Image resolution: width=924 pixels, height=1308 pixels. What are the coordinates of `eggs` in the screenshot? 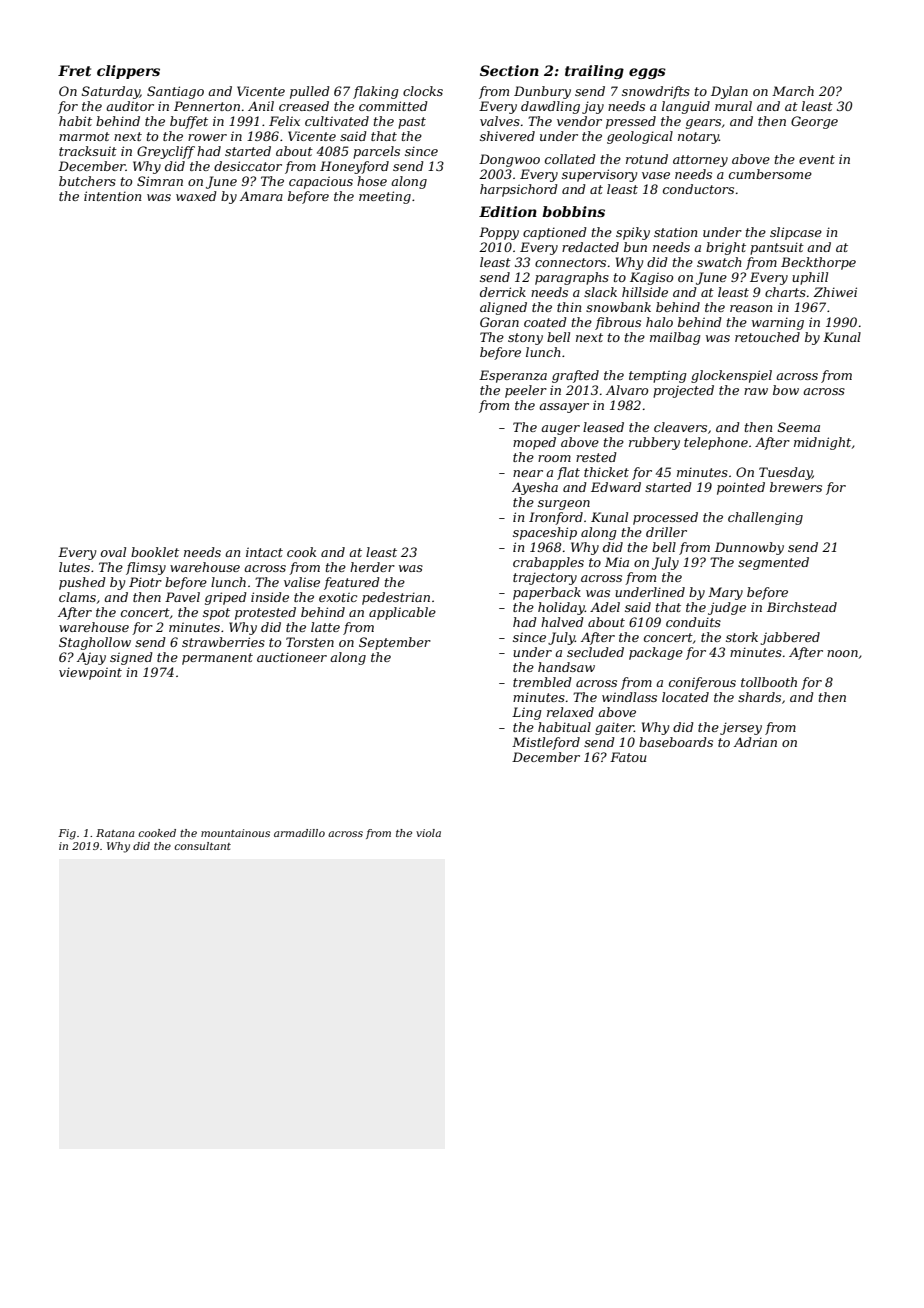 It's located at (647, 73).
